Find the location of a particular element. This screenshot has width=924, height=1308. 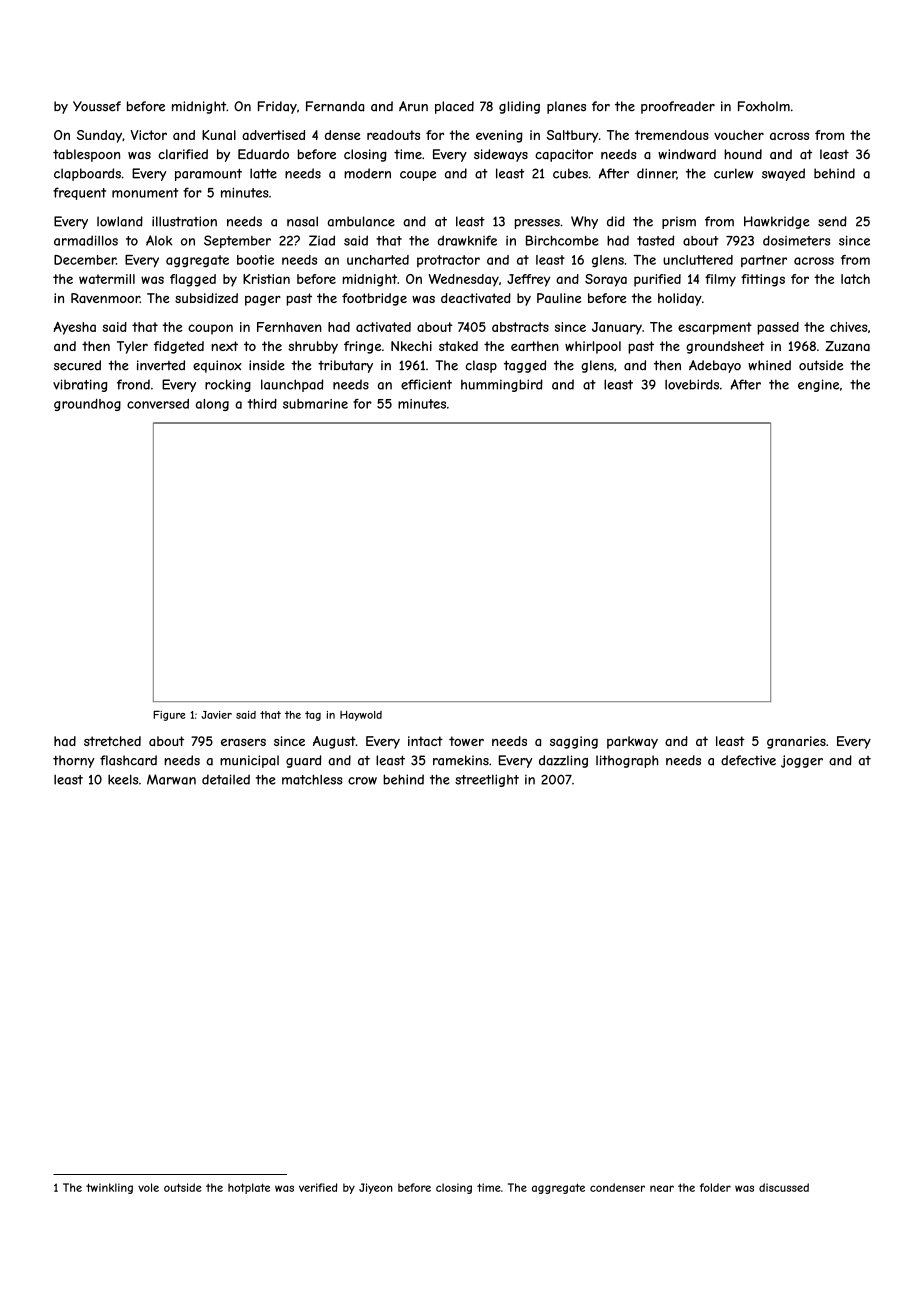

twinkling is located at coordinates (109, 1188).
